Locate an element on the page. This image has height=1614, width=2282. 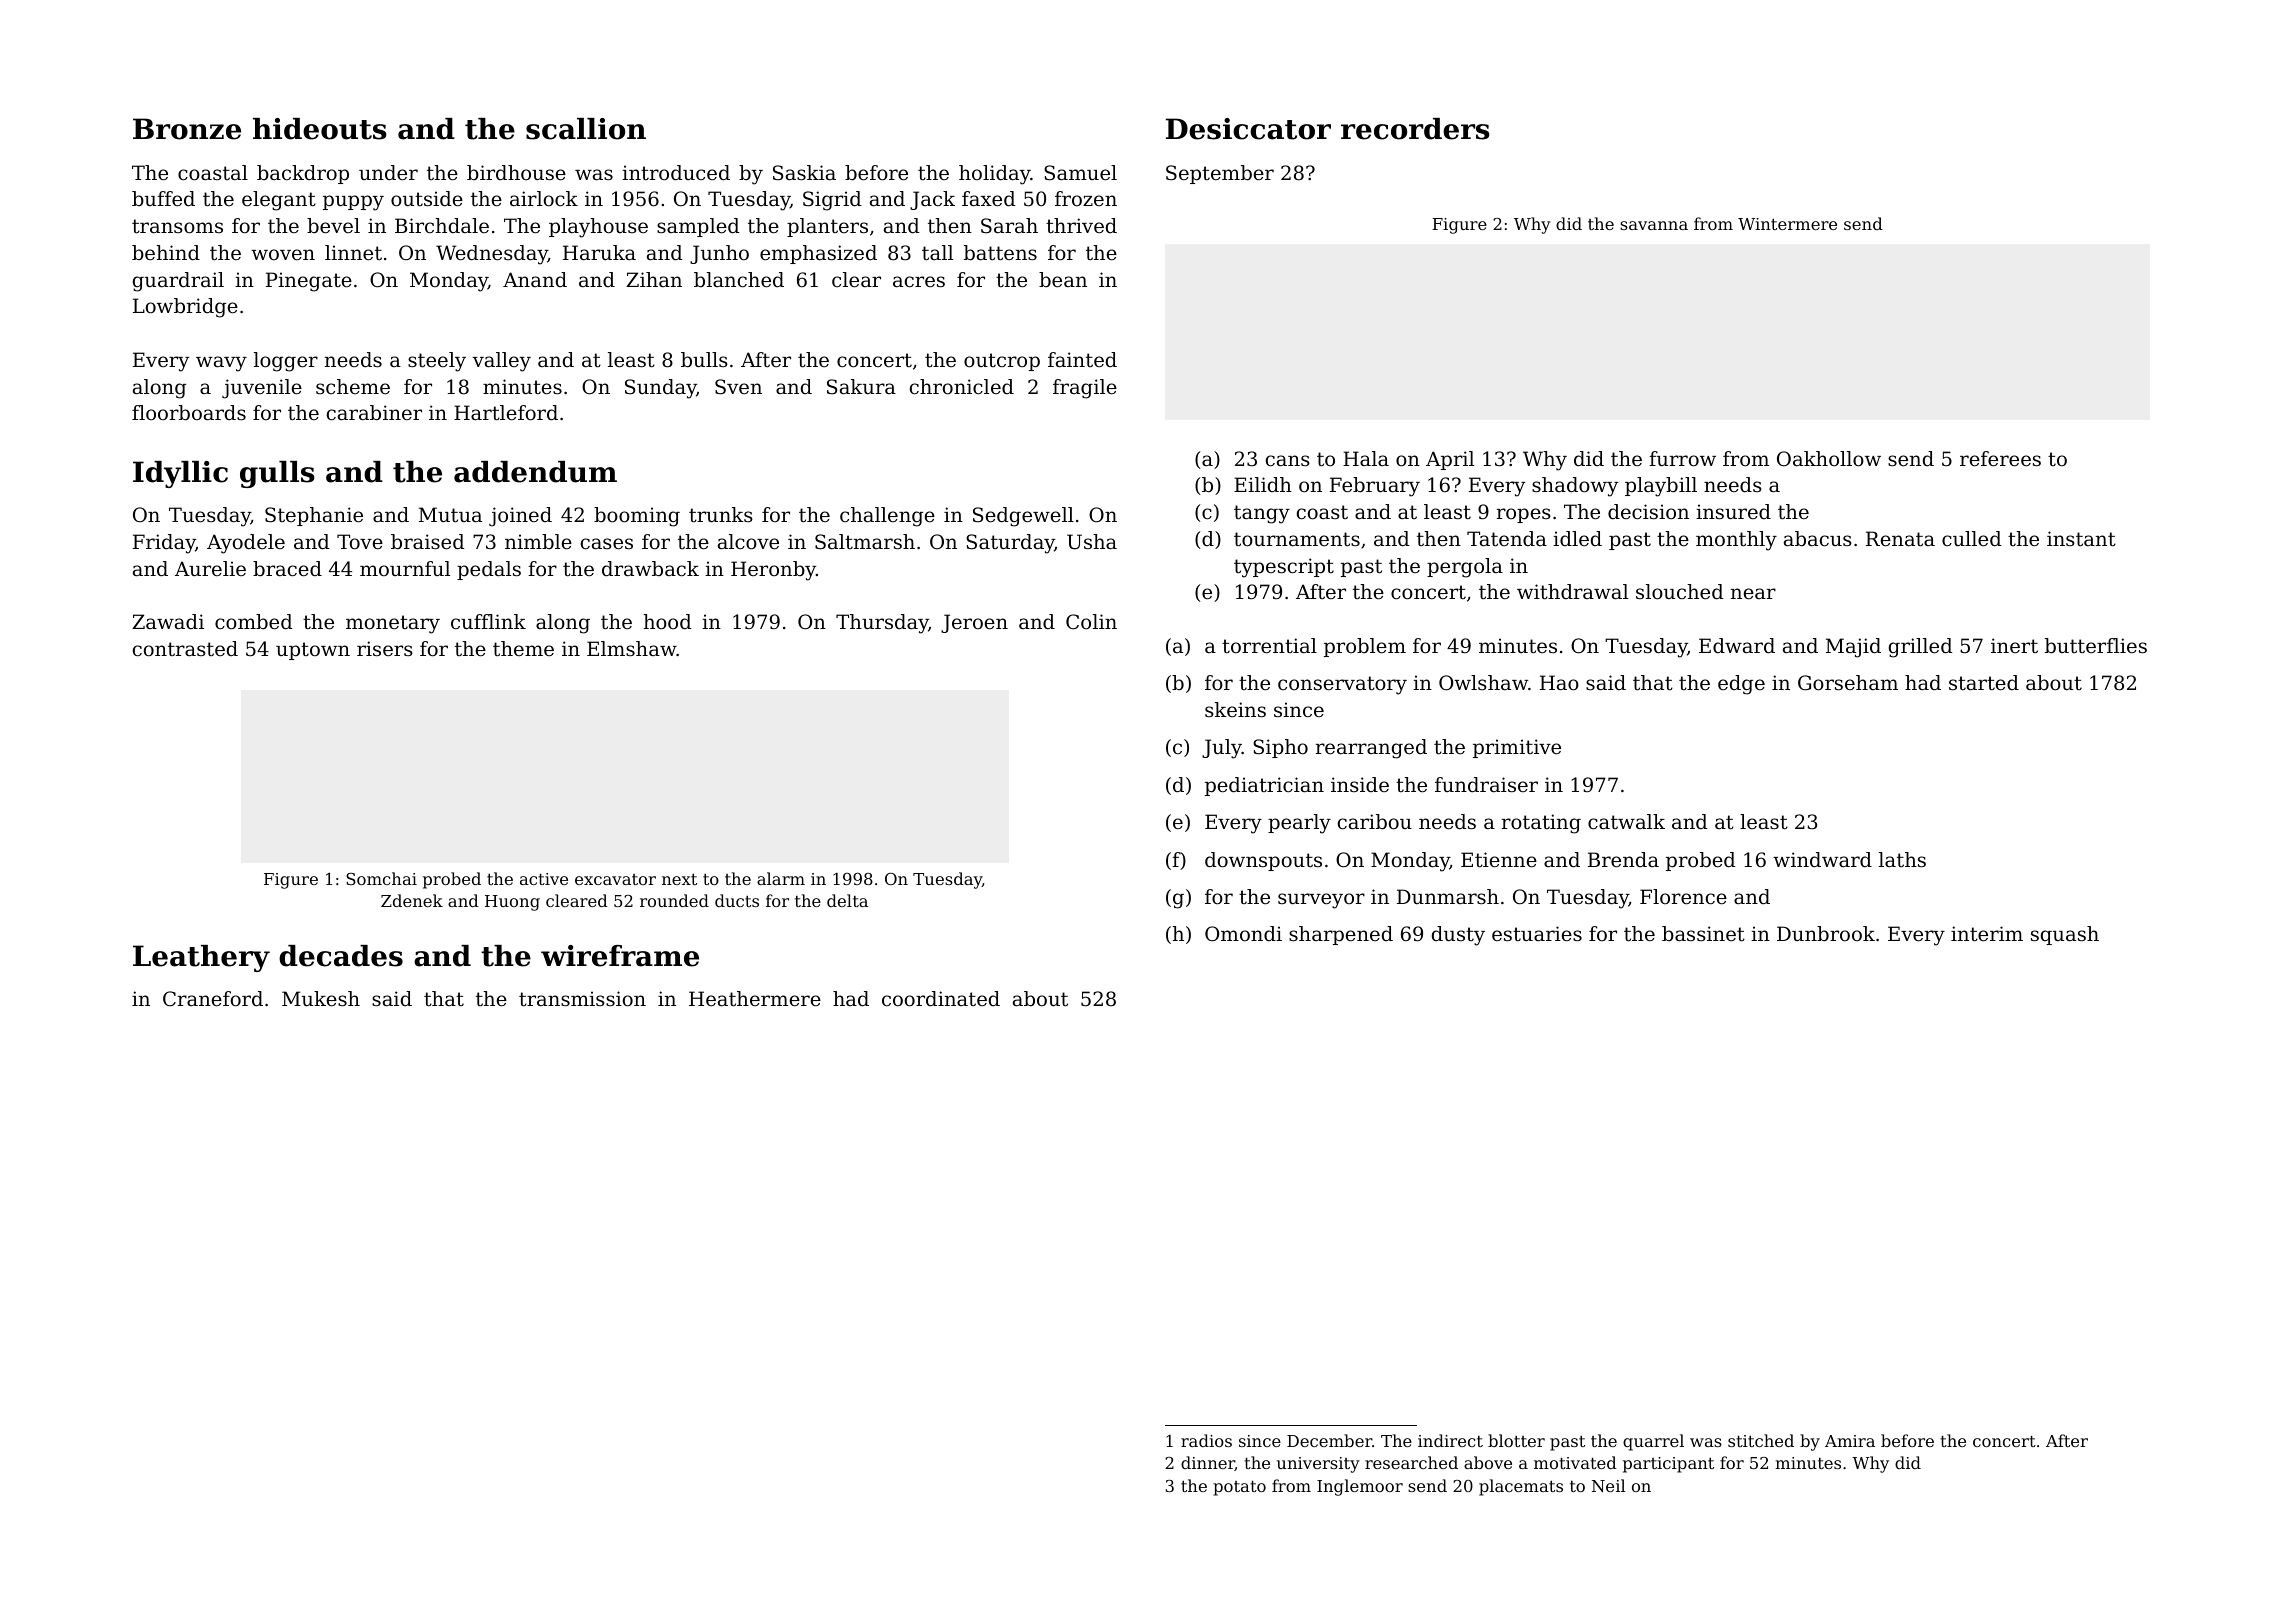
Bronze is located at coordinates (187, 129).
